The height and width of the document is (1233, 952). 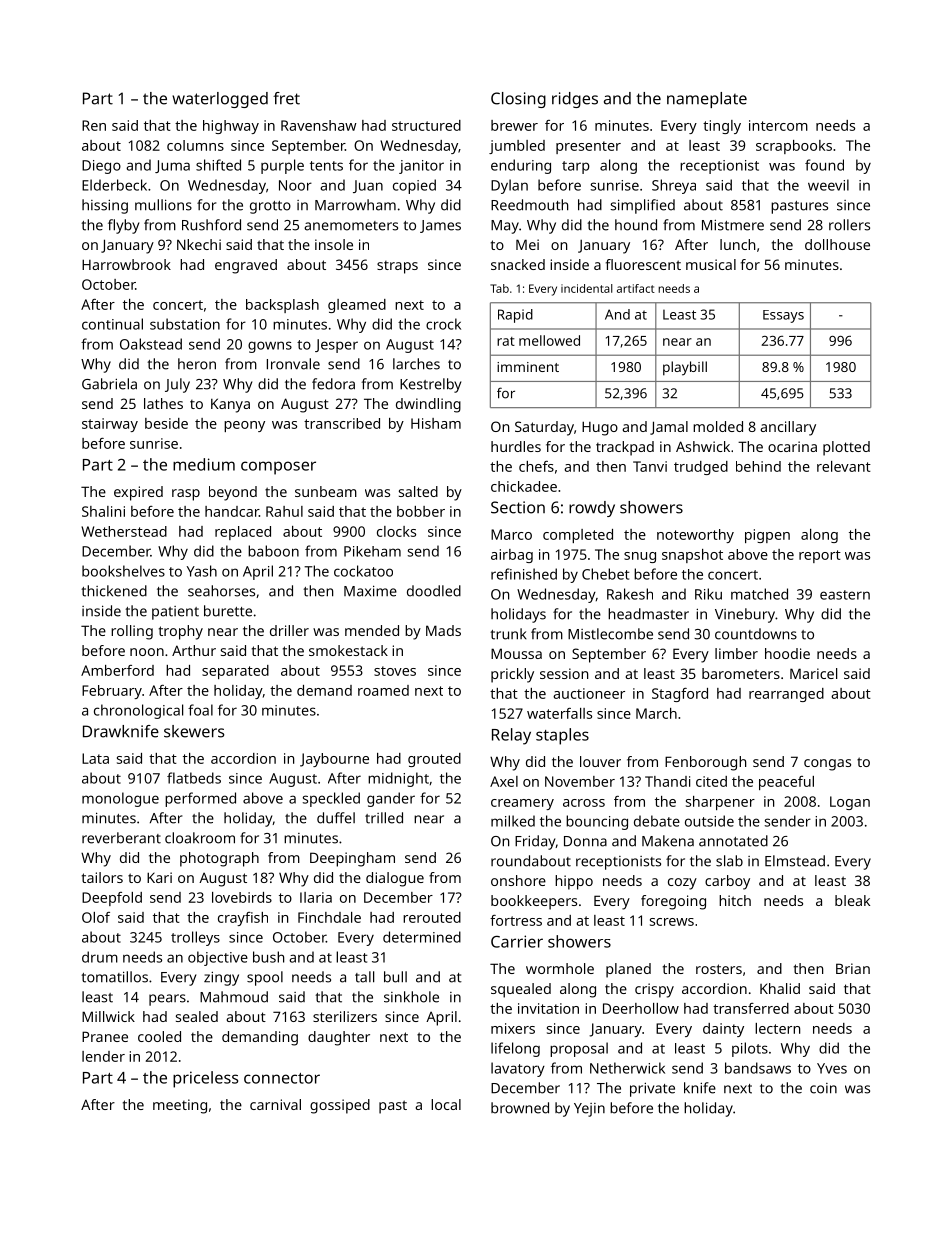 I want to click on eastern, so click(x=845, y=595).
